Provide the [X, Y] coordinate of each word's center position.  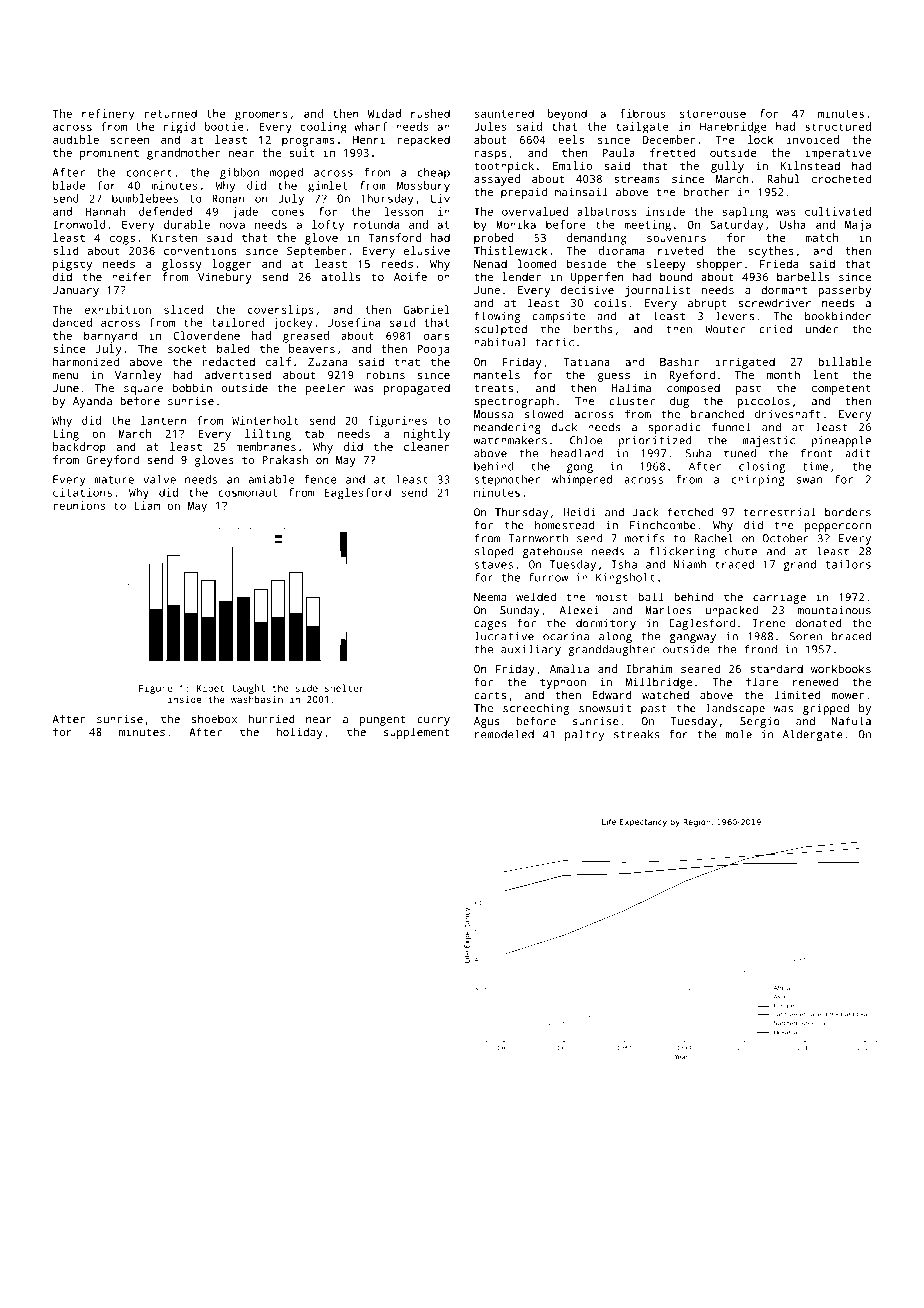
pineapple [841, 441]
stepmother [507, 480]
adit [858, 453]
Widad [384, 113]
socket [187, 348]
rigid [180, 128]
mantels [497, 374]
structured [838, 126]
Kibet [210, 688]
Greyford [112, 461]
